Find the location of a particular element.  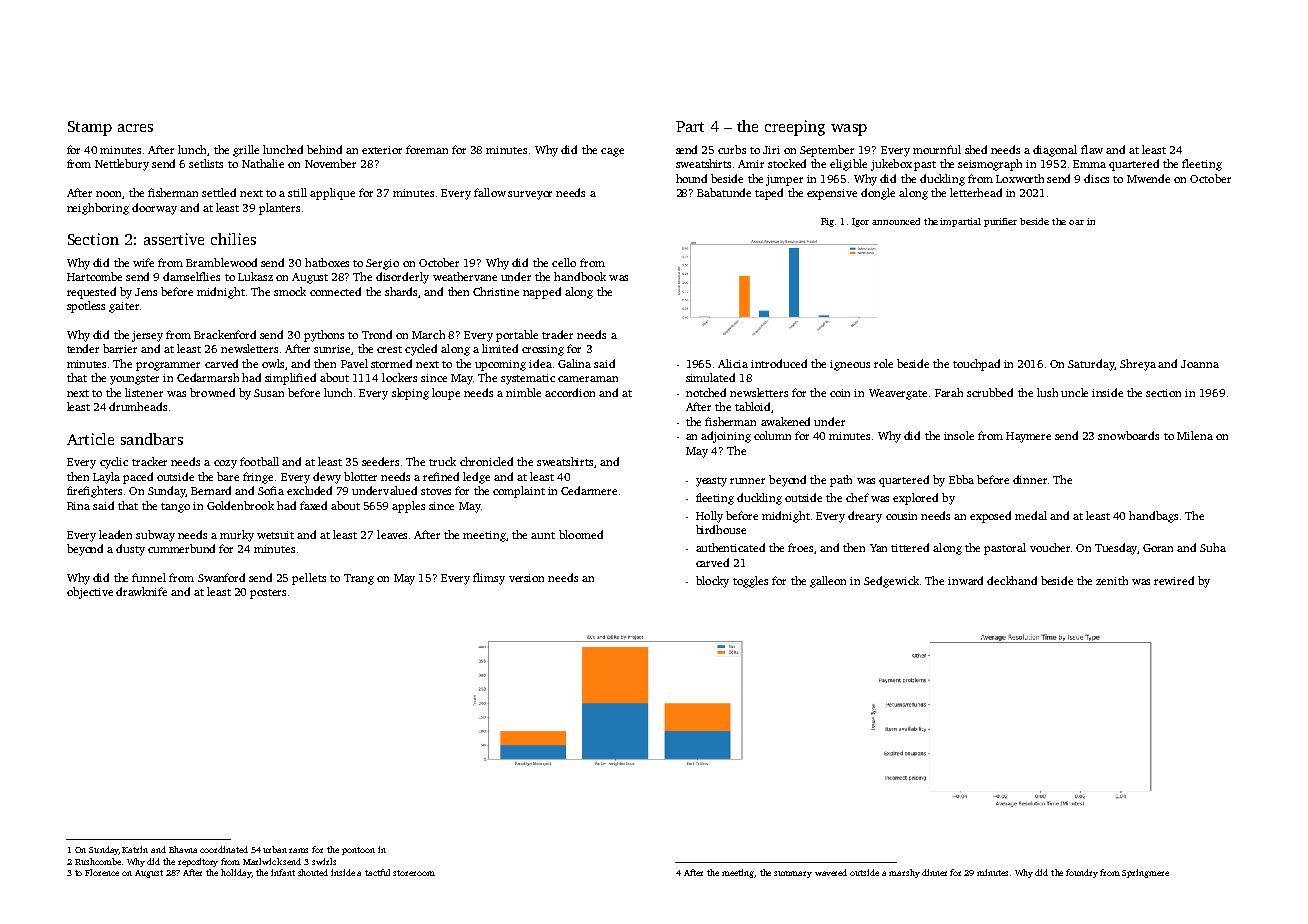

blocky is located at coordinates (712, 582).
